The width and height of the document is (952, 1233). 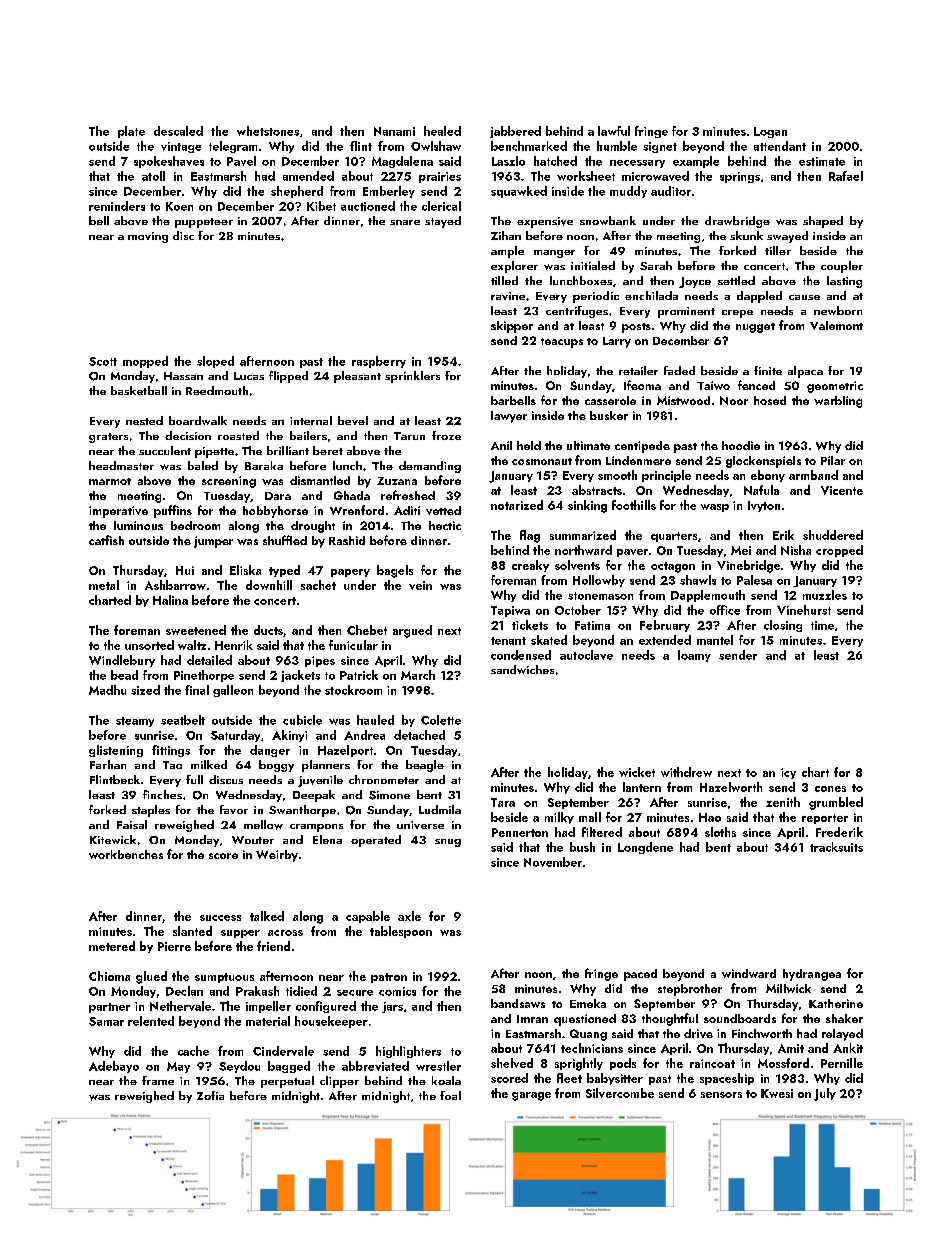 What do you see at coordinates (694, 656) in the document?
I see `loamy` at bounding box center [694, 656].
